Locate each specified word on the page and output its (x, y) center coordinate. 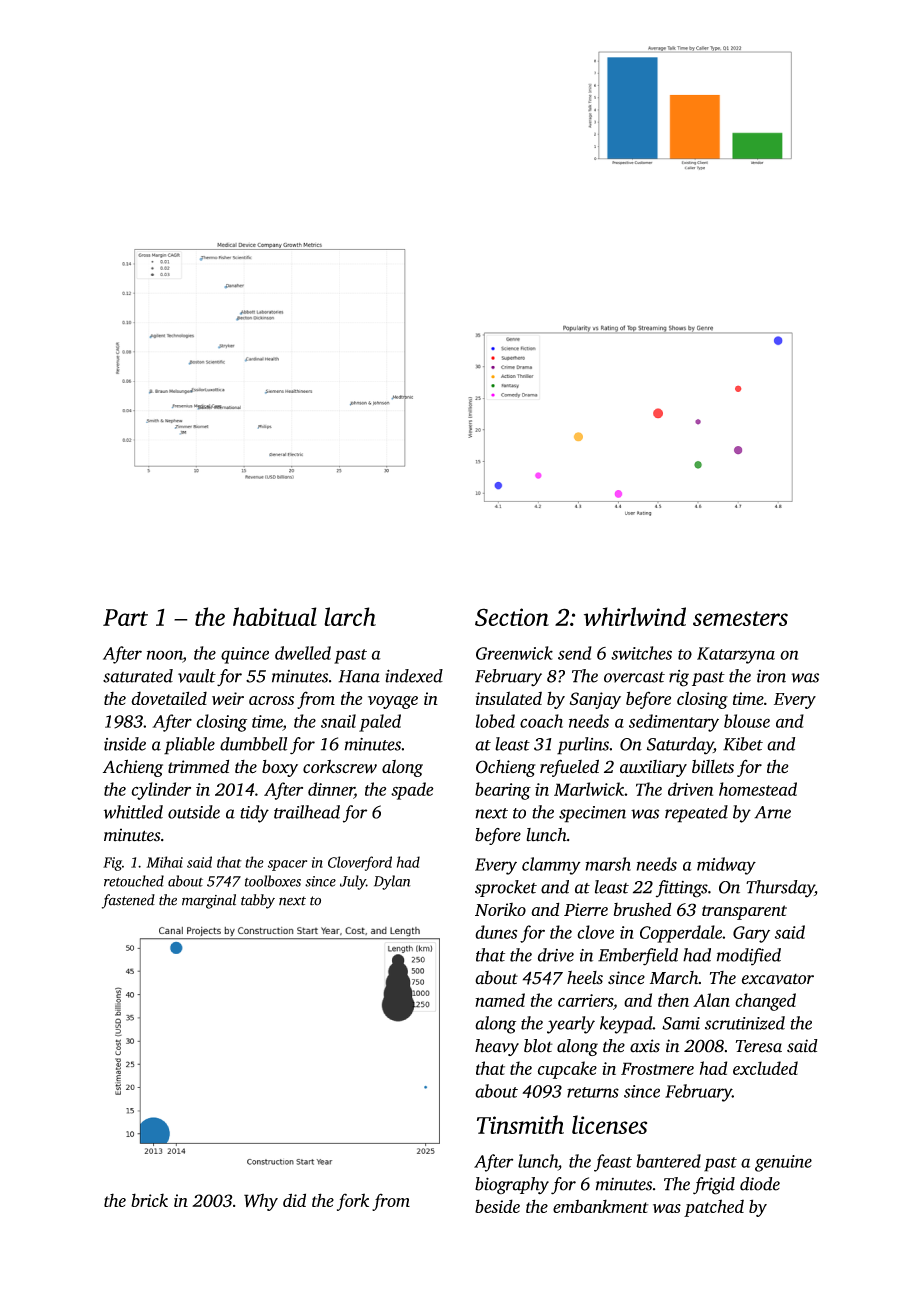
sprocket (506, 888)
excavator (778, 979)
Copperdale (681, 934)
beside (497, 1206)
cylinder (161, 791)
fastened (128, 901)
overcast (634, 677)
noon (165, 655)
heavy (497, 1047)
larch (350, 616)
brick (149, 1200)
